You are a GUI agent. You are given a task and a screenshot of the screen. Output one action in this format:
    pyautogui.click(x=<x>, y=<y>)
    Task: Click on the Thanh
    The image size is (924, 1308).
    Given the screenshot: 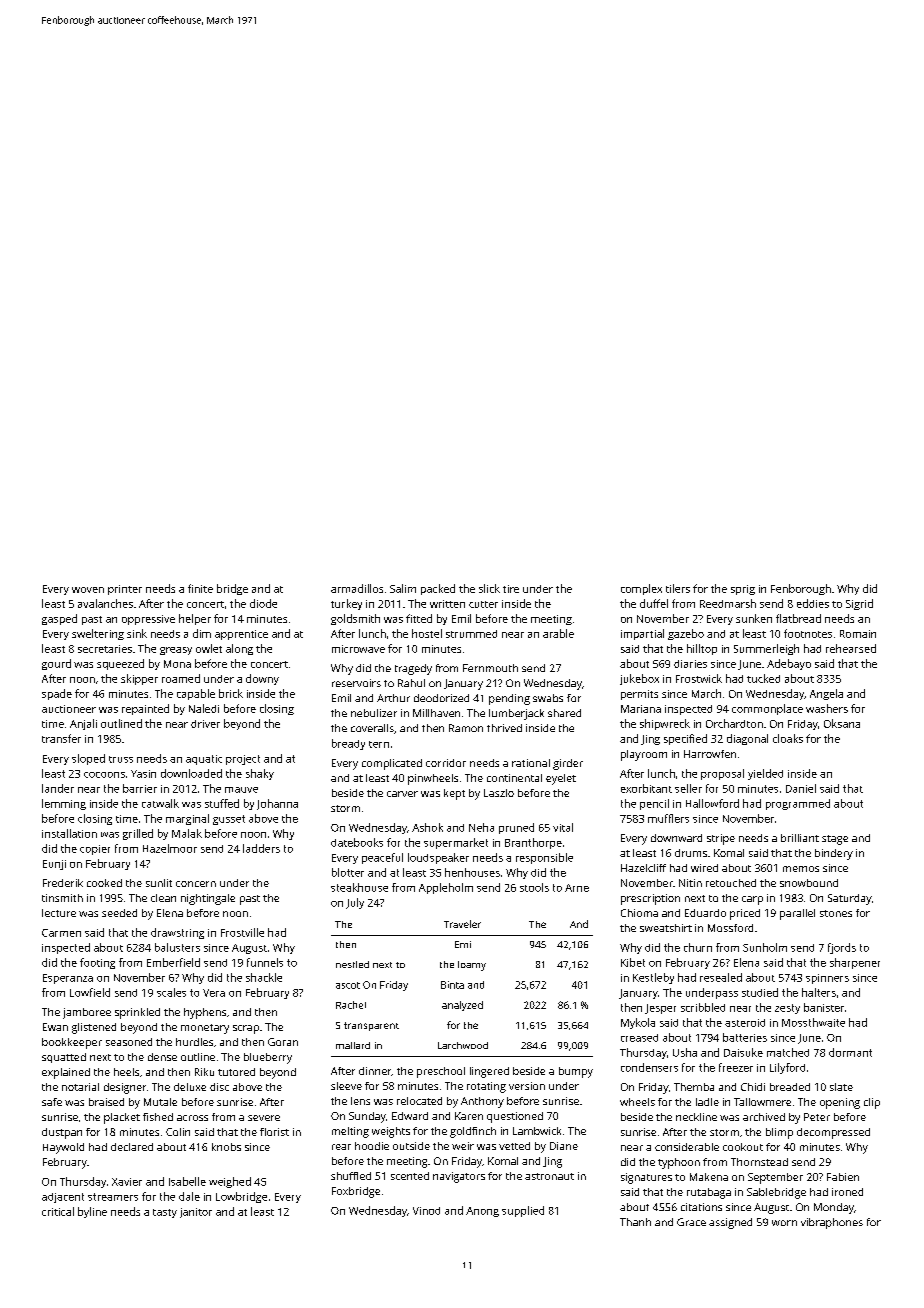 What is the action you would take?
    pyautogui.click(x=635, y=1222)
